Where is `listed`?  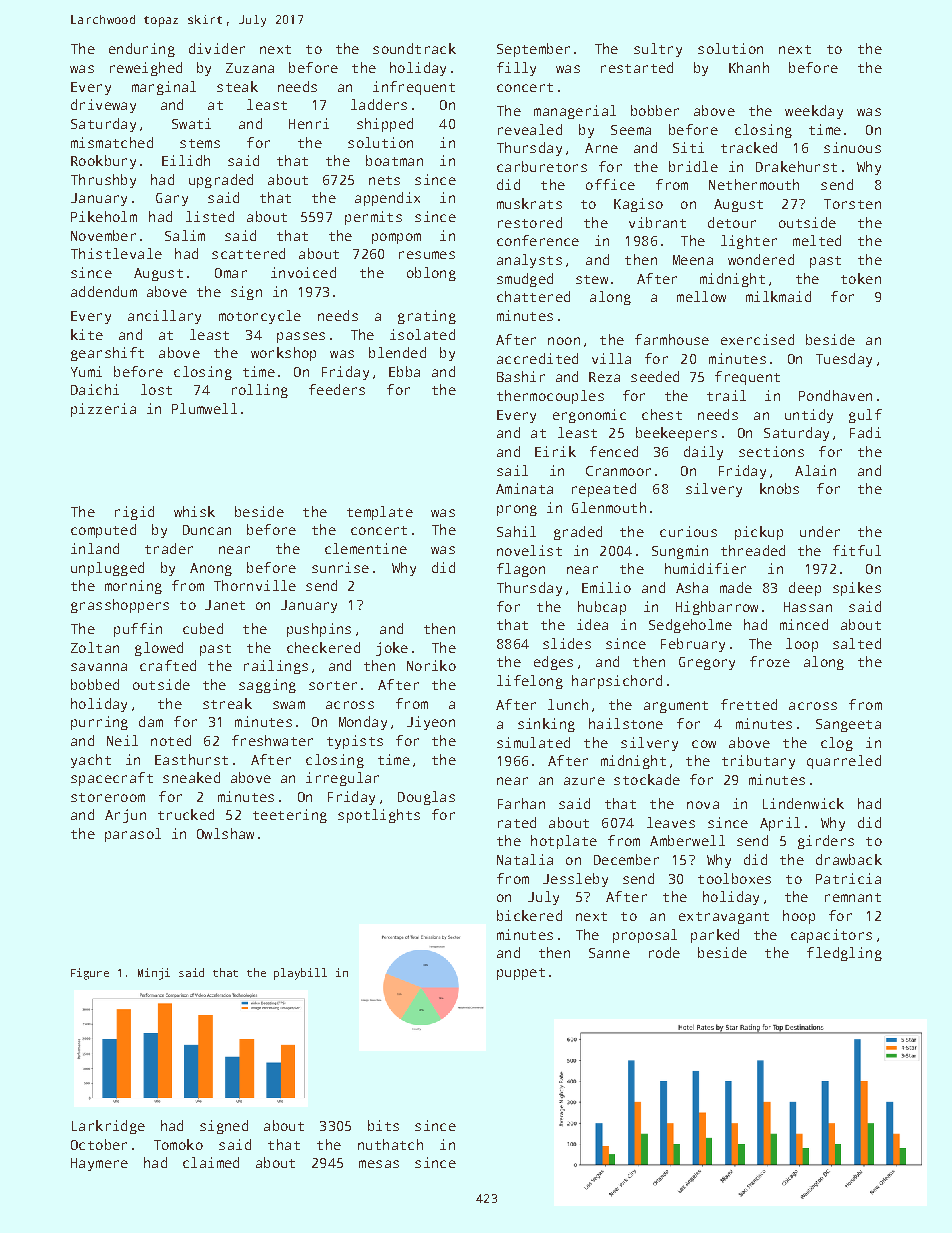 listed is located at coordinates (210, 216).
